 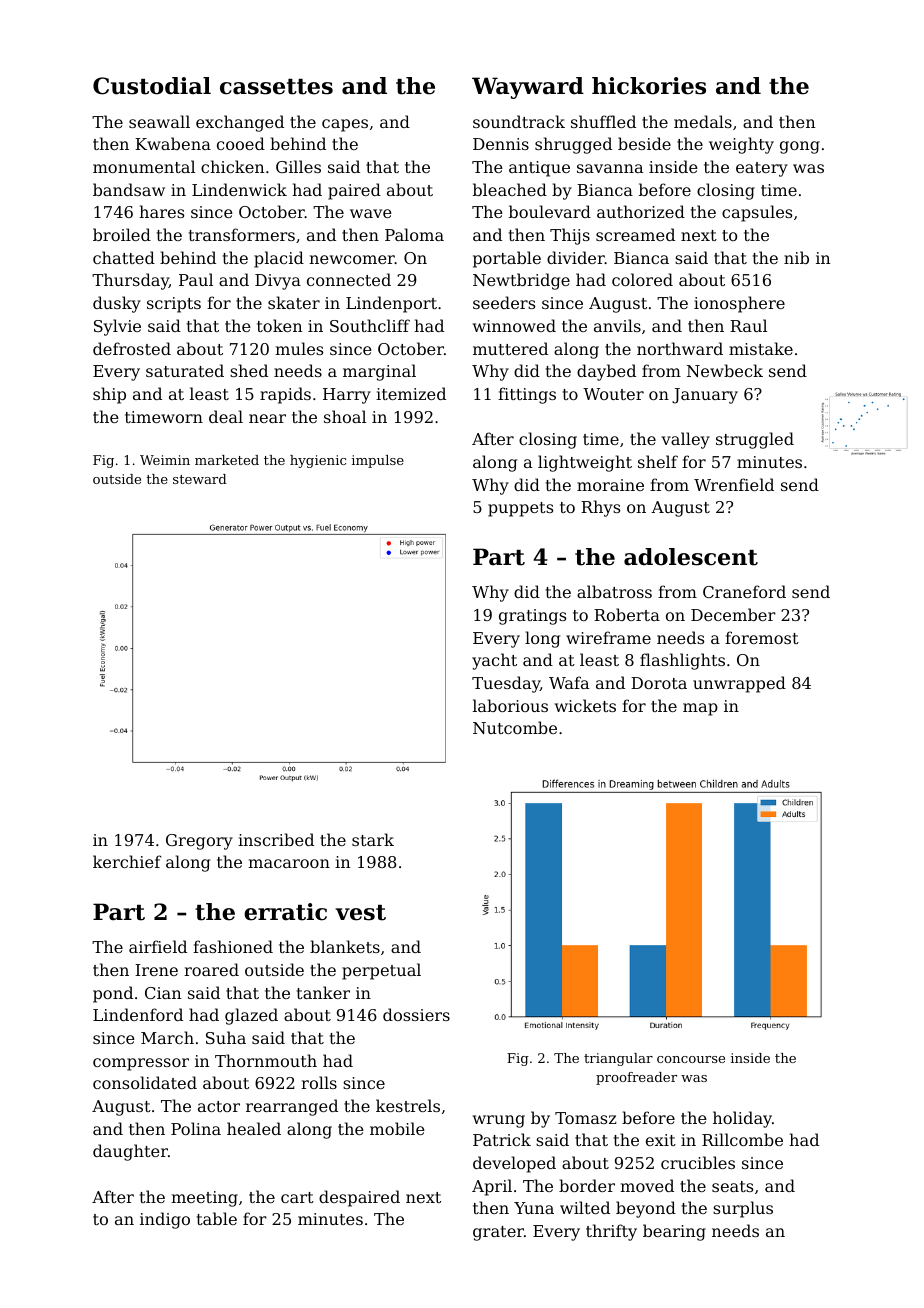 What do you see at coordinates (504, 302) in the page?
I see `seeders` at bounding box center [504, 302].
